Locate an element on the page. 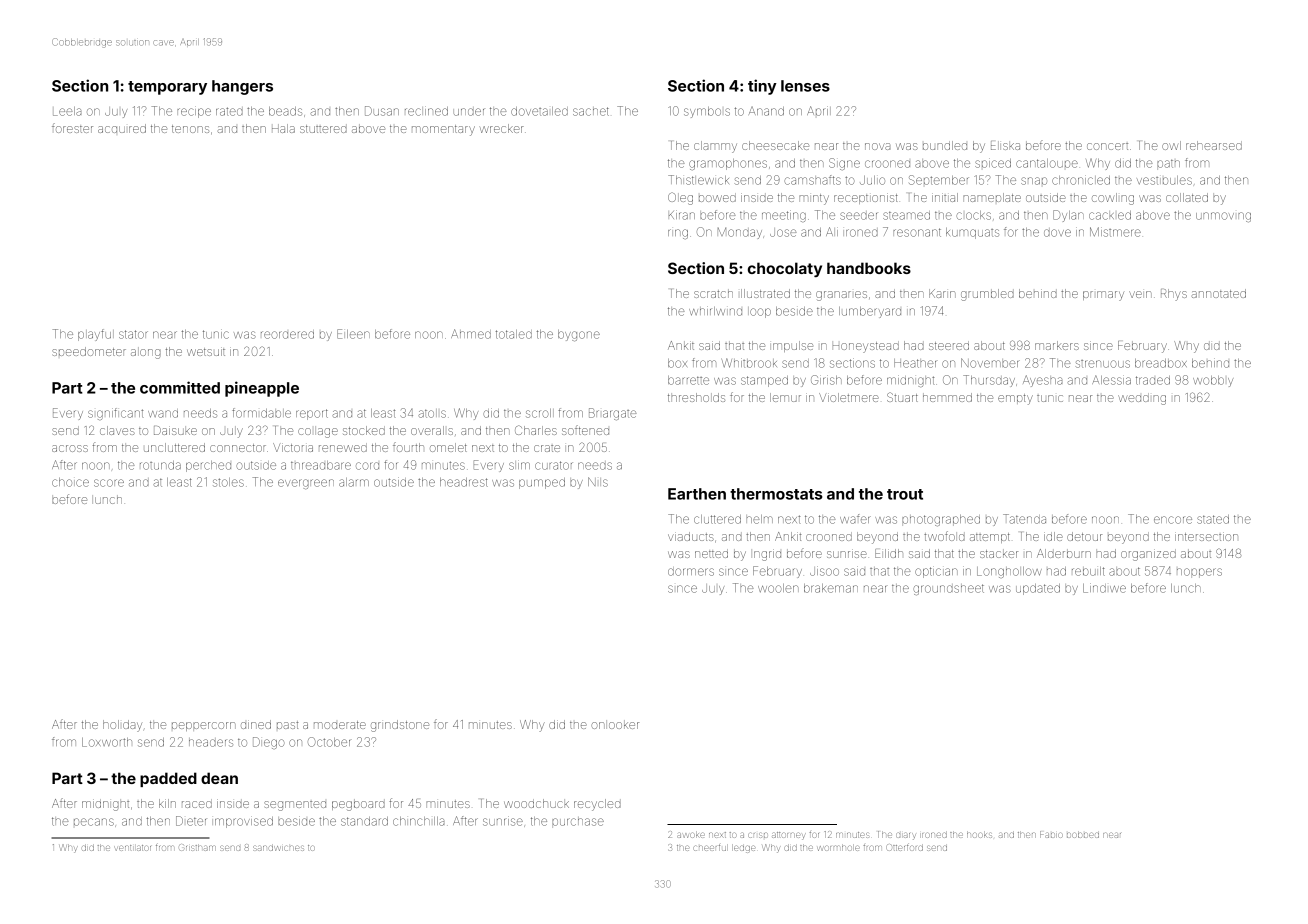 The height and width of the document is (924, 1308). sandwiches is located at coordinates (278, 848).
